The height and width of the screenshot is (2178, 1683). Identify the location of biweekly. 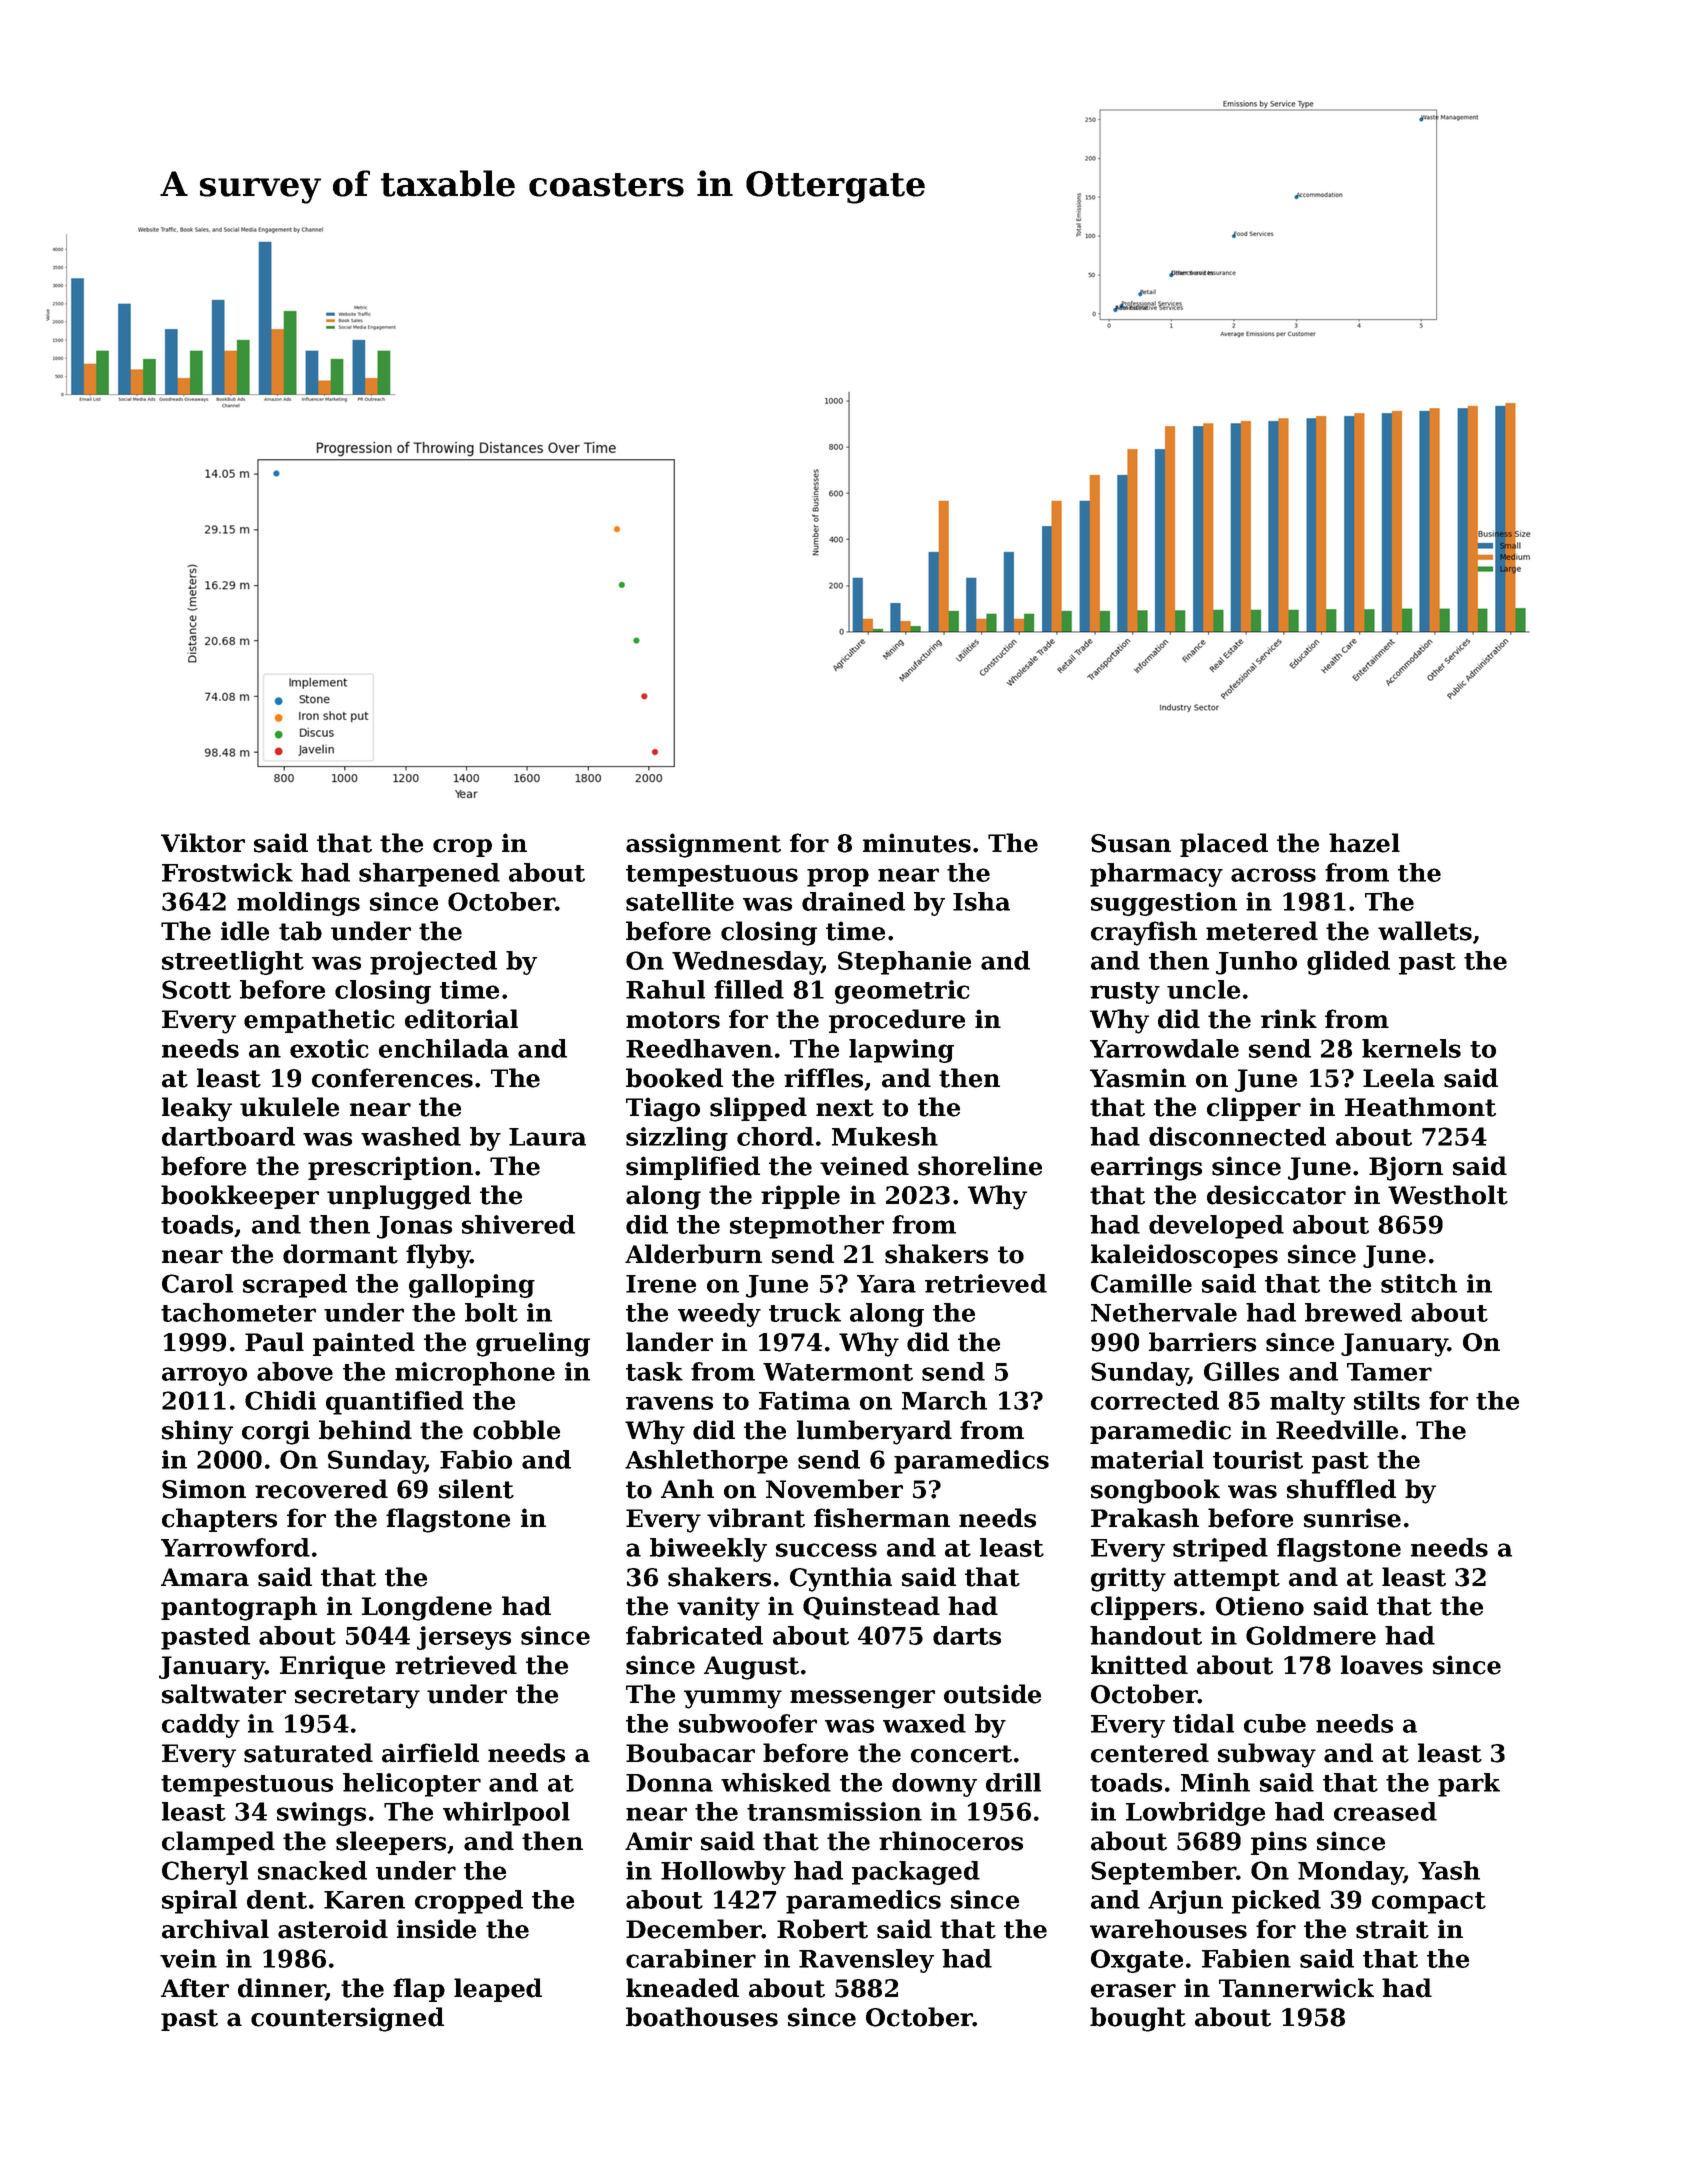
(708, 1550).
